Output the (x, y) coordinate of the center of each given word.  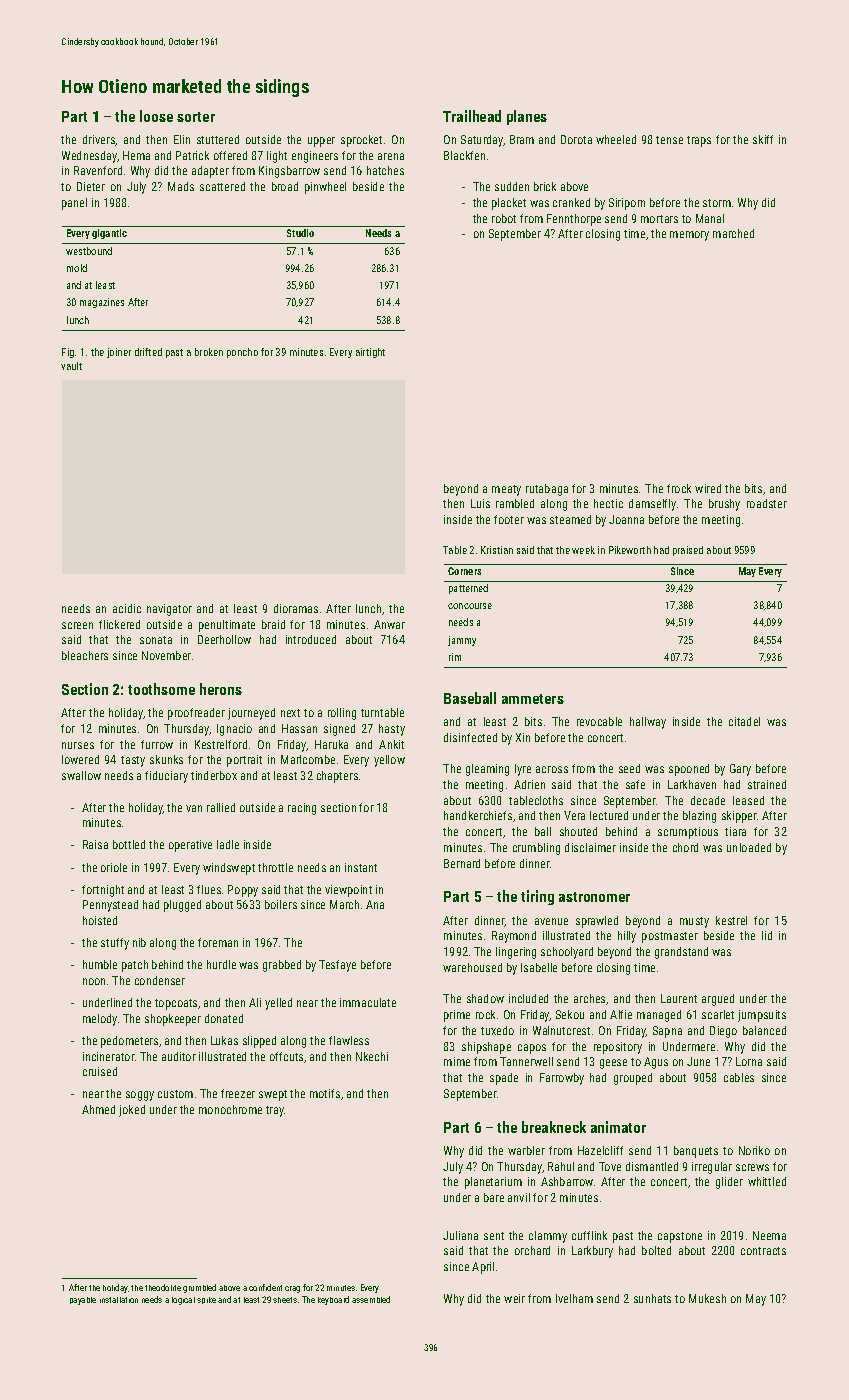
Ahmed (98, 1109)
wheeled (616, 139)
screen (77, 625)
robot (504, 218)
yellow (389, 761)
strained (767, 784)
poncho (242, 353)
